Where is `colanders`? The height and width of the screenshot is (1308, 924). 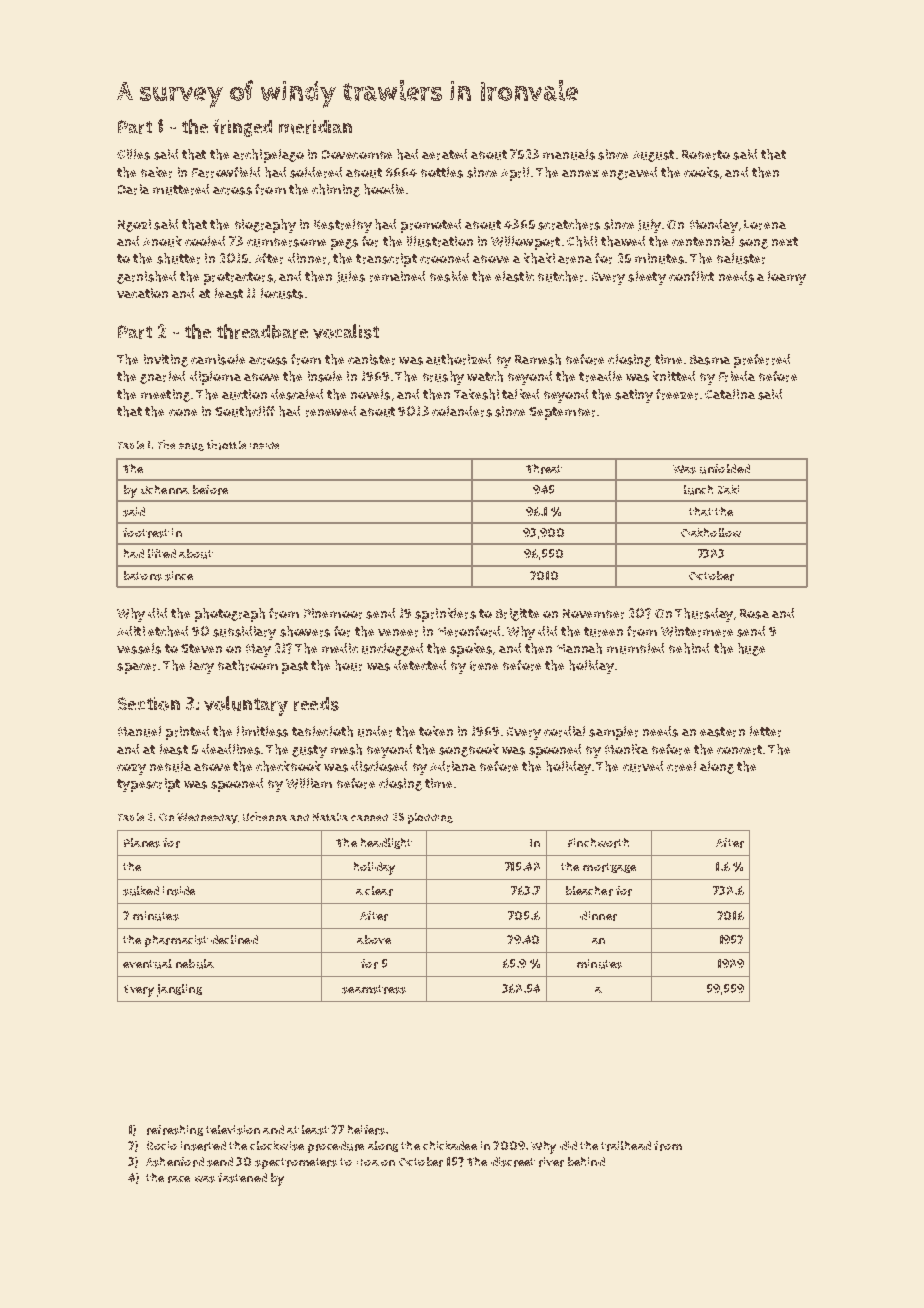 colanders is located at coordinates (462, 411).
